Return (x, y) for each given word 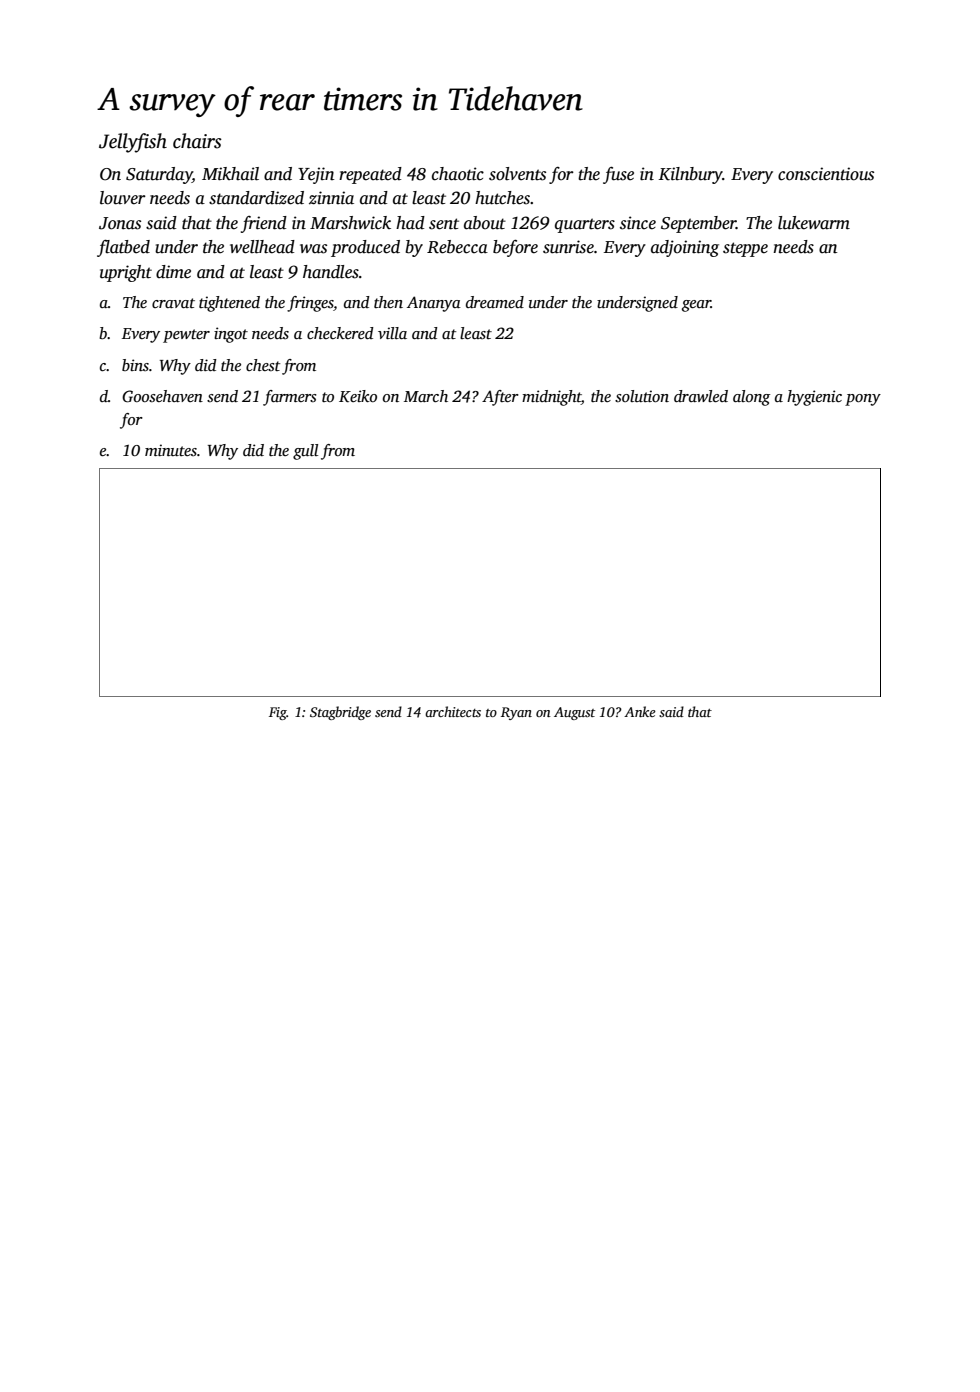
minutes (171, 450)
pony (863, 400)
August (574, 713)
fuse (618, 175)
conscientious (826, 174)
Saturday (159, 175)
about (485, 223)
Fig (278, 713)
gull (305, 452)
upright (126, 273)
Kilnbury (691, 175)
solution (642, 396)
